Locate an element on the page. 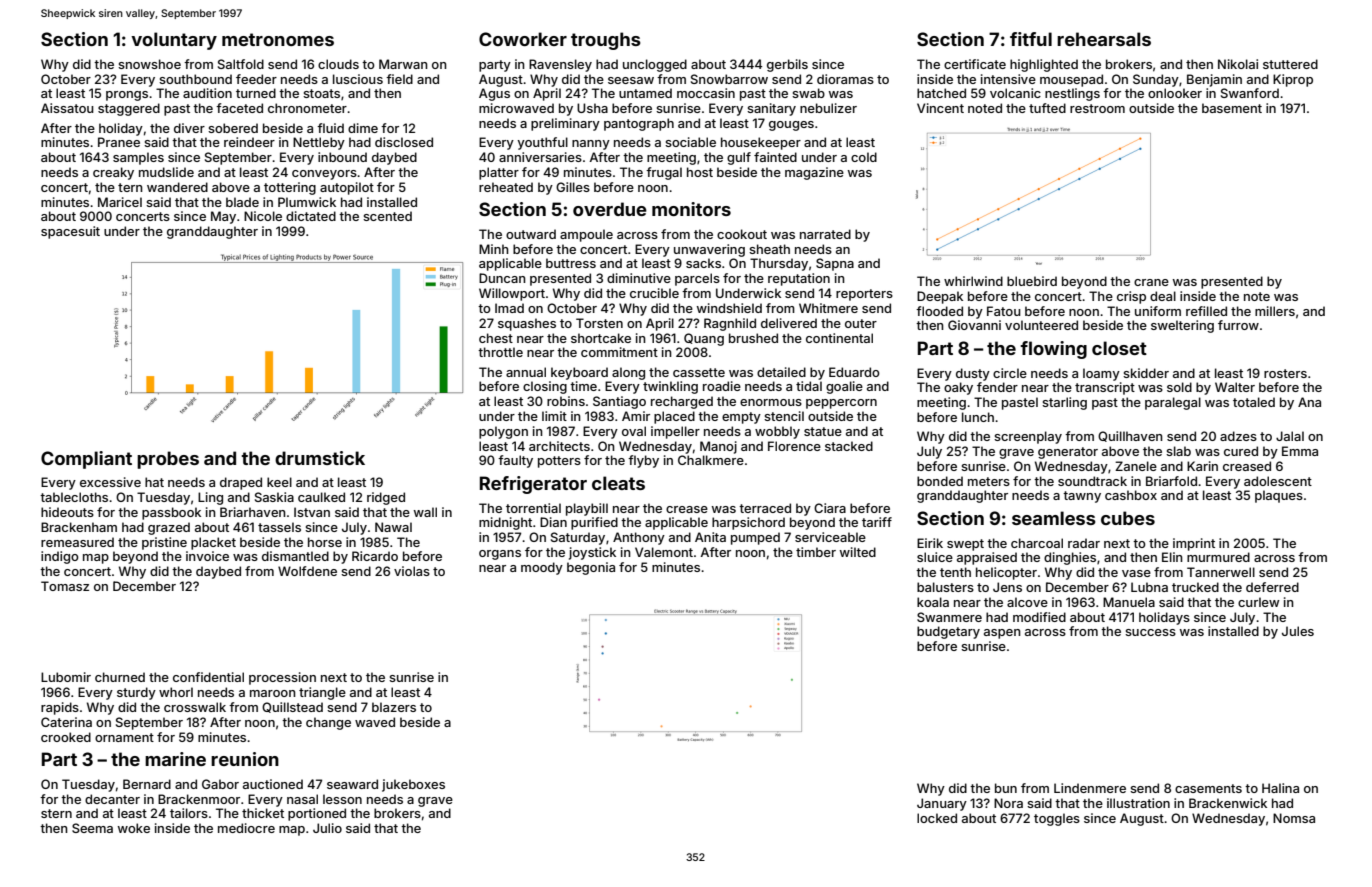 The image size is (1372, 887). caulked is located at coordinates (321, 497).
